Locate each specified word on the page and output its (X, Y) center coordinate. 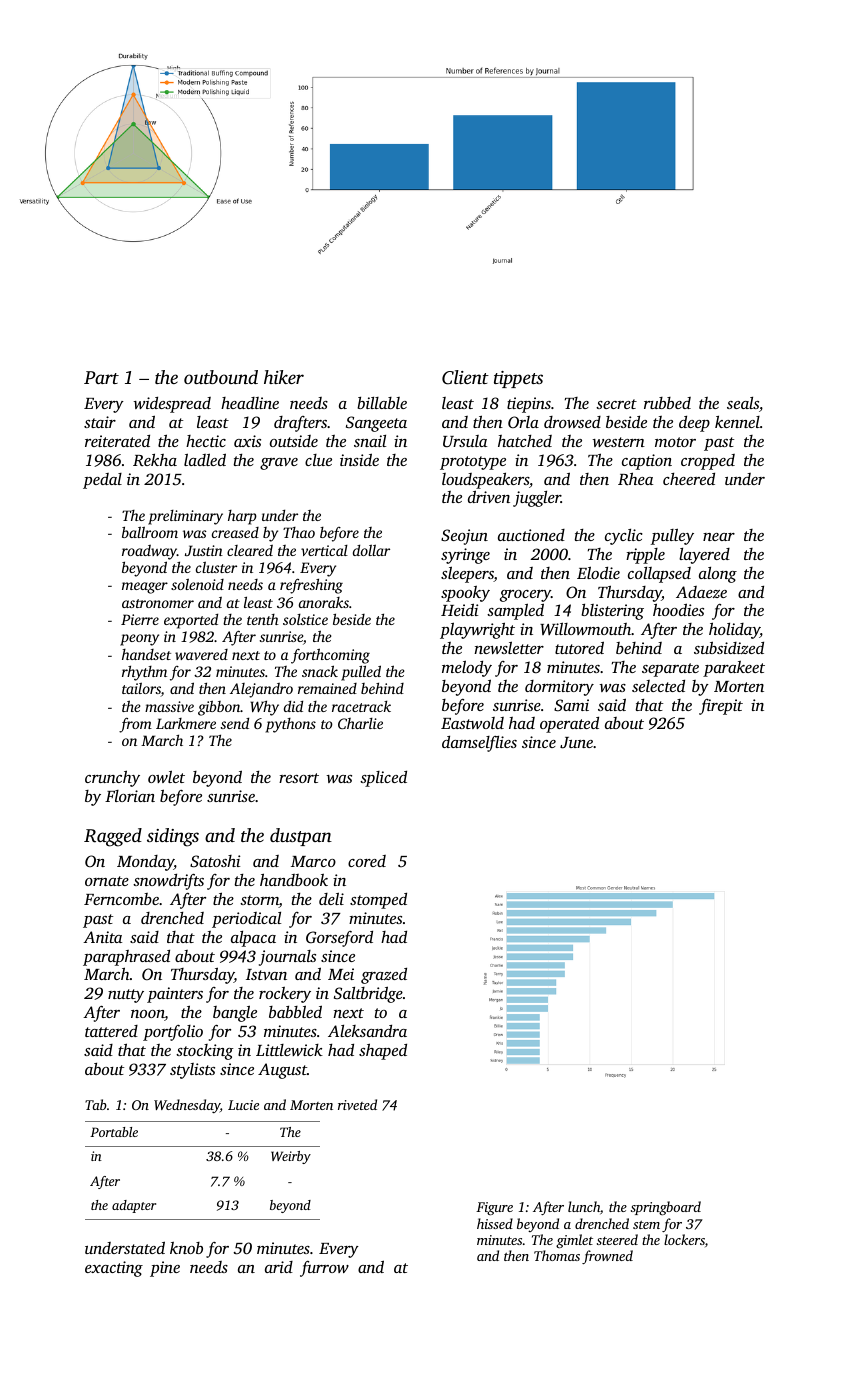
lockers (684, 1239)
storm (259, 901)
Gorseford (339, 939)
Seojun (464, 537)
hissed (495, 1223)
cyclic (624, 537)
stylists (192, 1071)
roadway (149, 552)
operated (569, 725)
